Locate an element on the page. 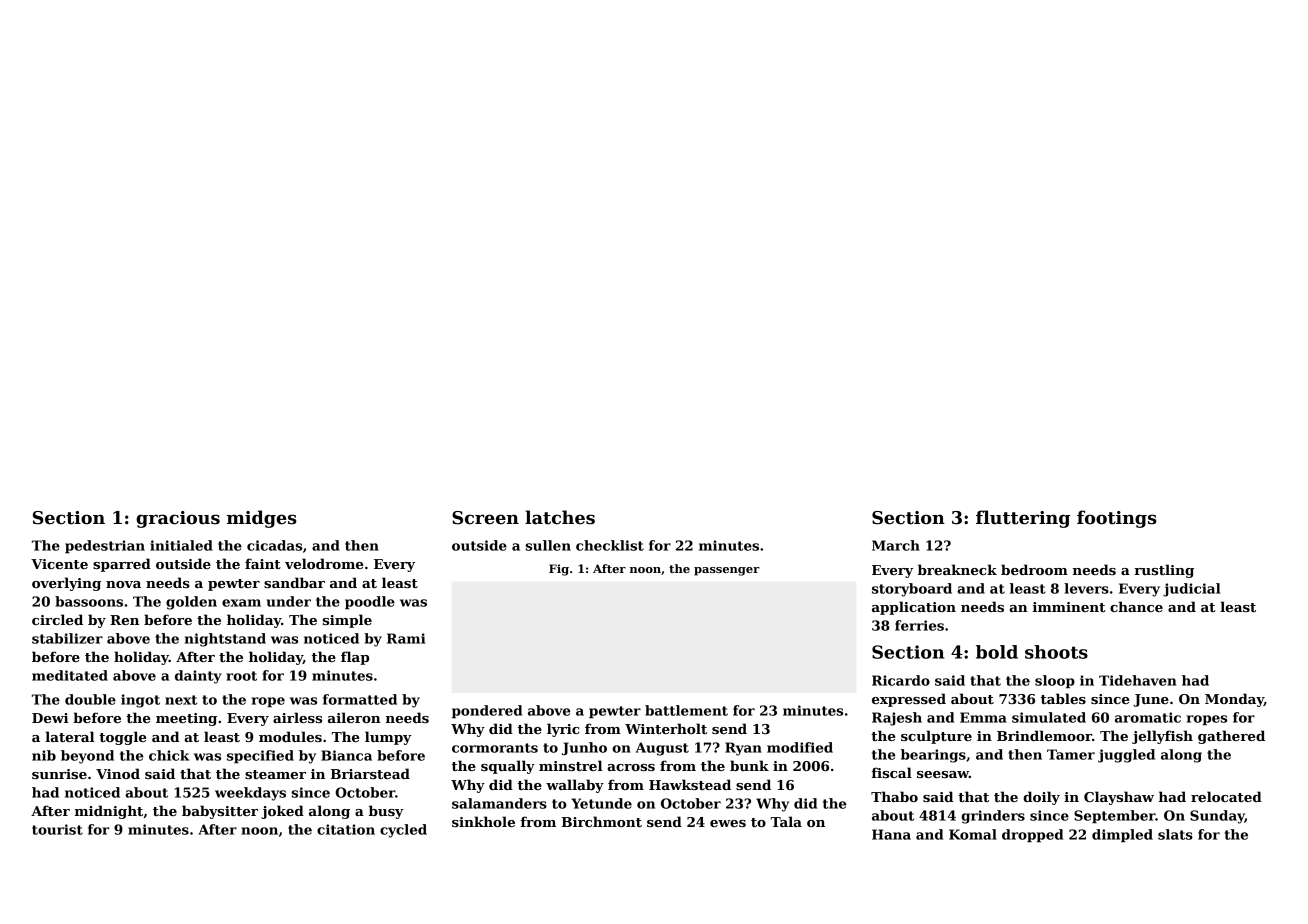  sunrise is located at coordinates (59, 774).
